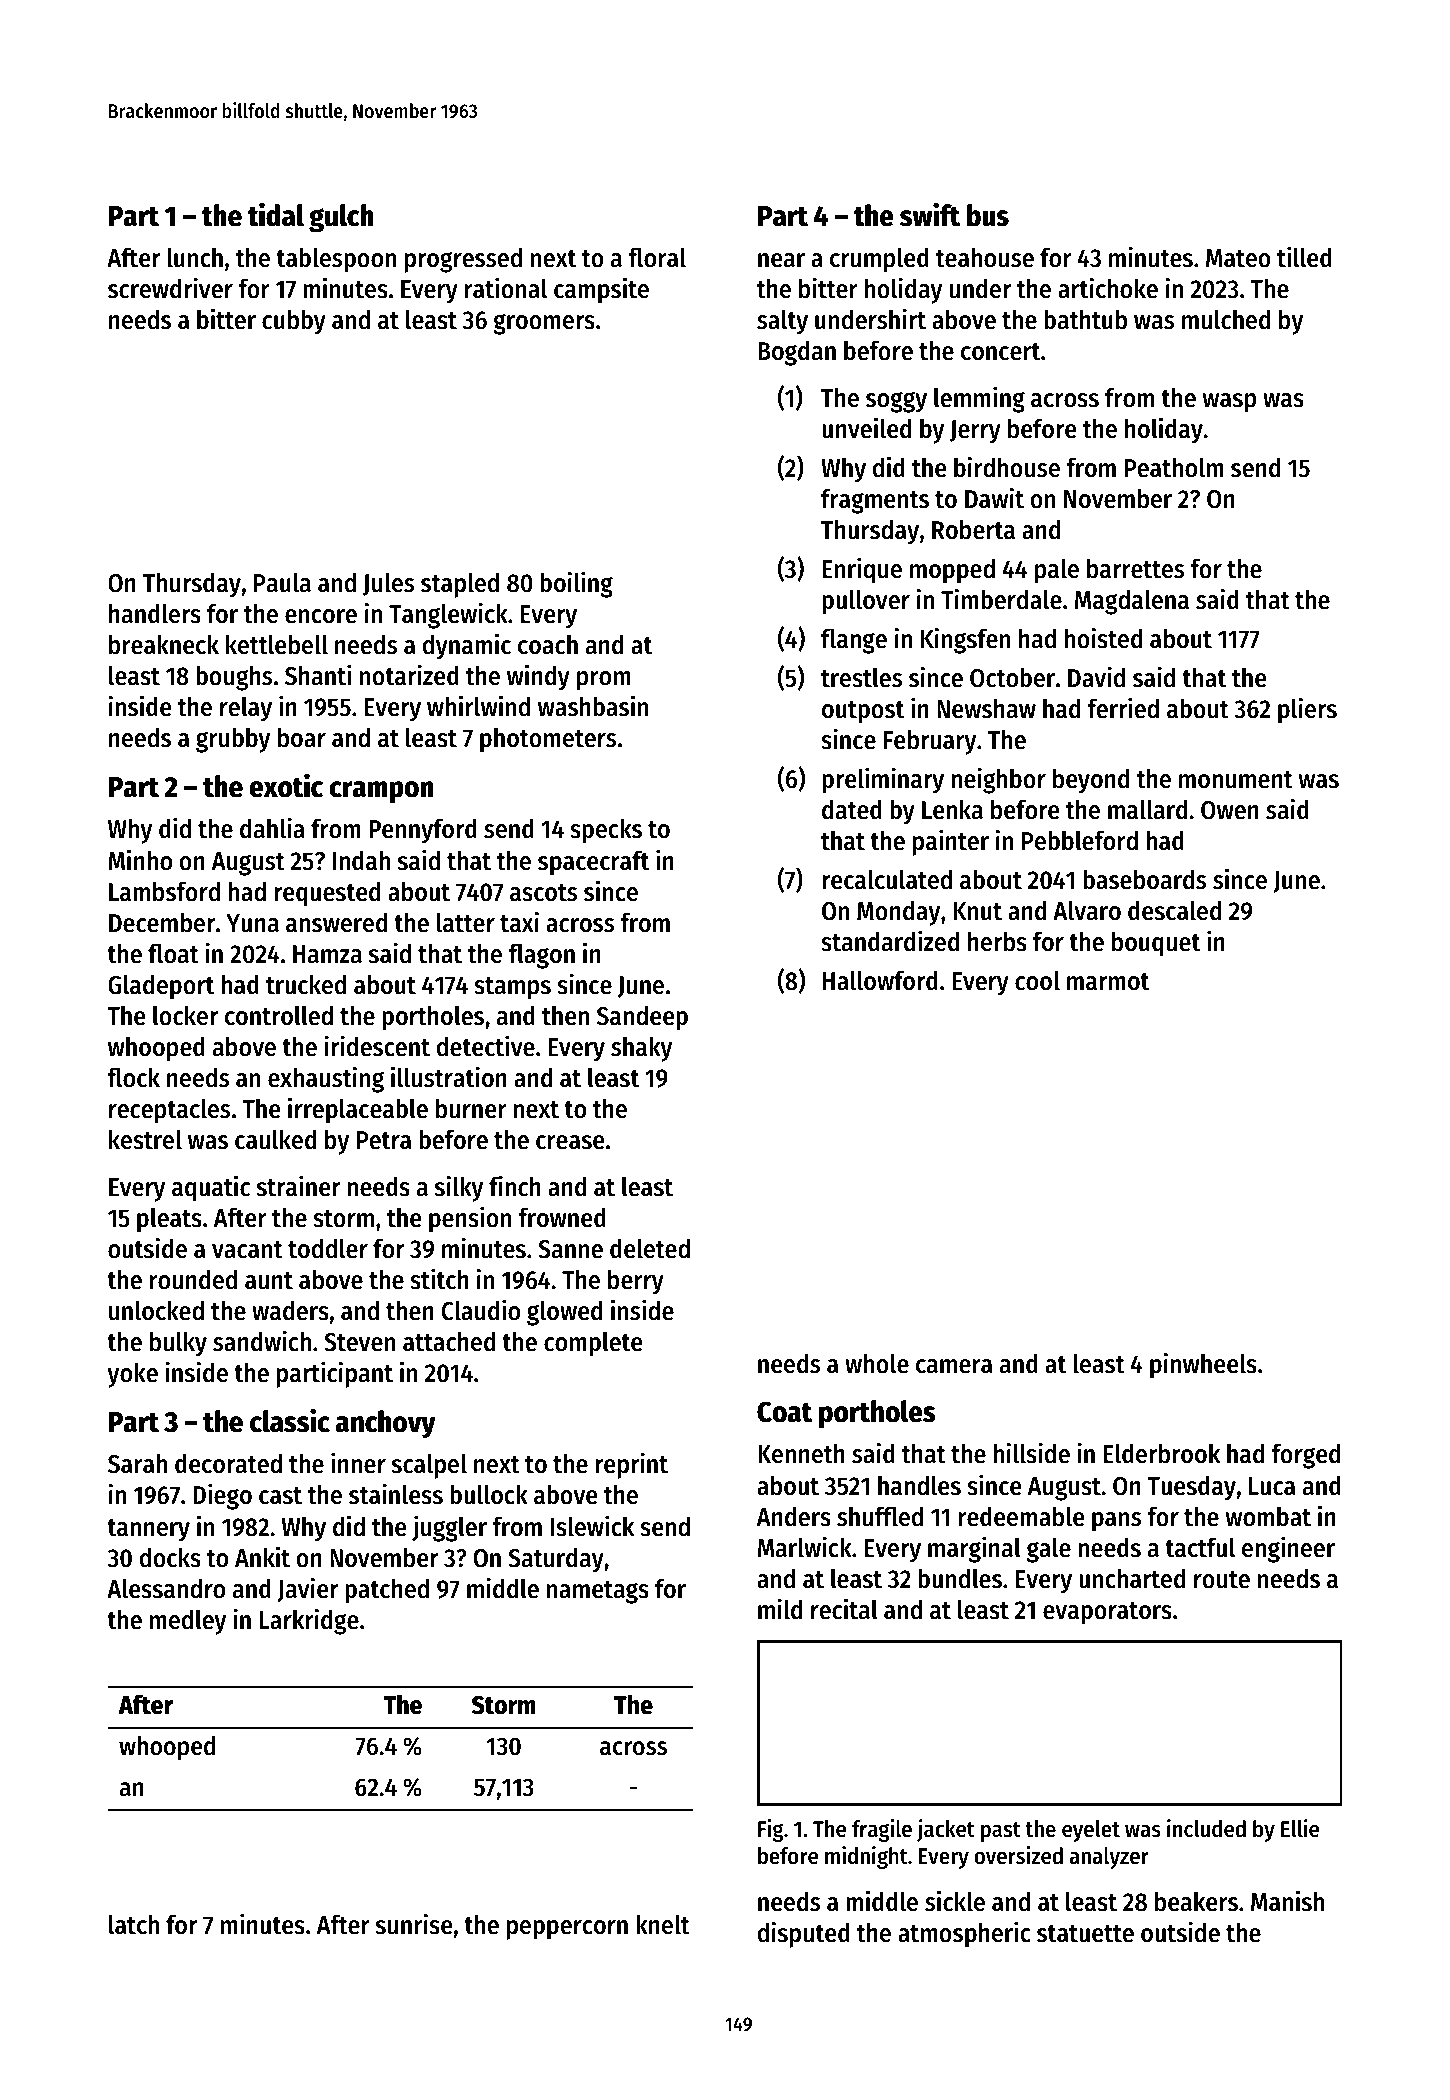 The image size is (1450, 2100). What do you see at coordinates (1288, 1549) in the screenshot?
I see `engineer` at bounding box center [1288, 1549].
